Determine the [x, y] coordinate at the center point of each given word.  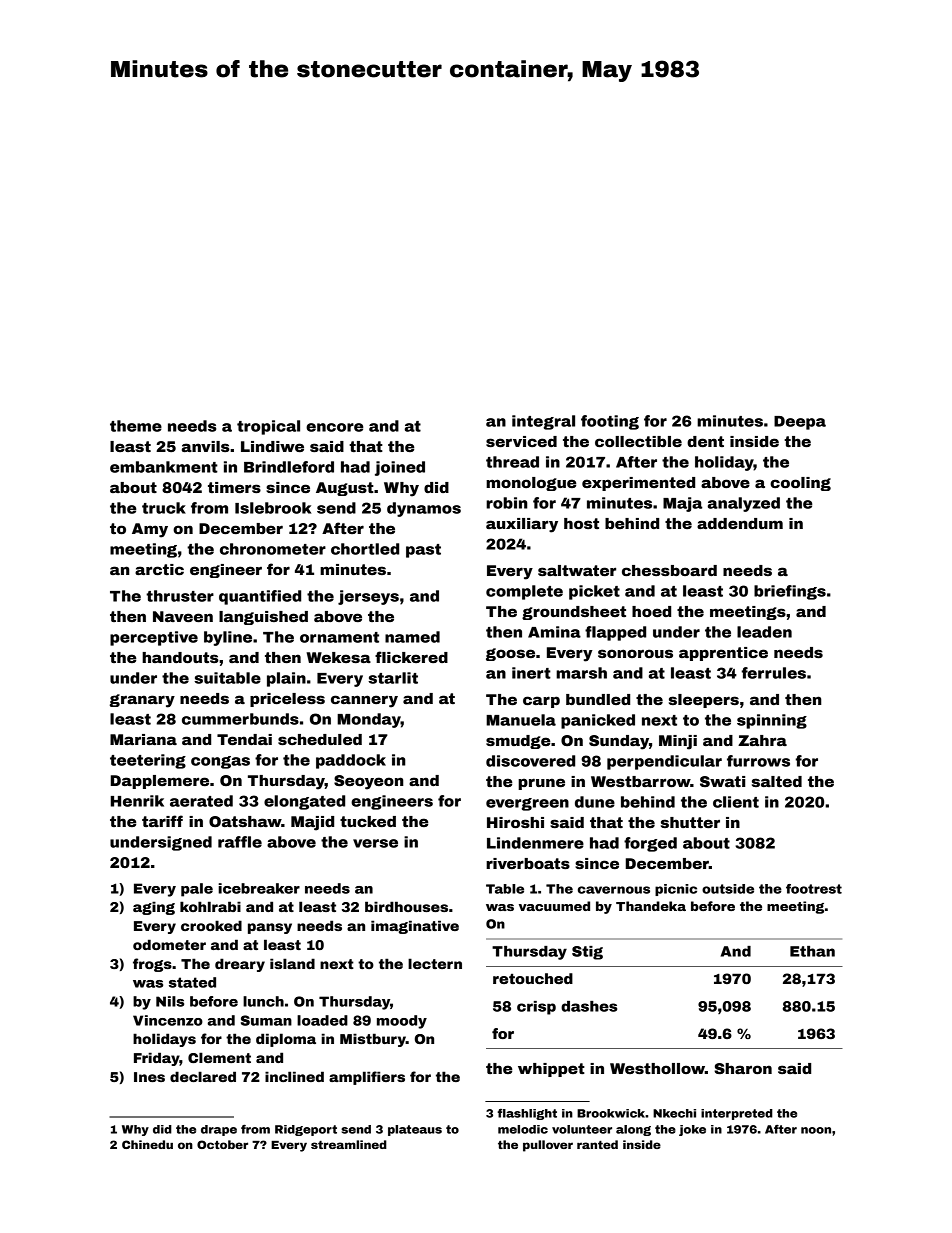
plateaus [415, 1130]
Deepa [800, 423]
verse [375, 843]
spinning [772, 721]
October [222, 1144]
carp [541, 702]
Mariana [143, 739]
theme [136, 426]
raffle [240, 842]
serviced [521, 441]
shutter [690, 822]
